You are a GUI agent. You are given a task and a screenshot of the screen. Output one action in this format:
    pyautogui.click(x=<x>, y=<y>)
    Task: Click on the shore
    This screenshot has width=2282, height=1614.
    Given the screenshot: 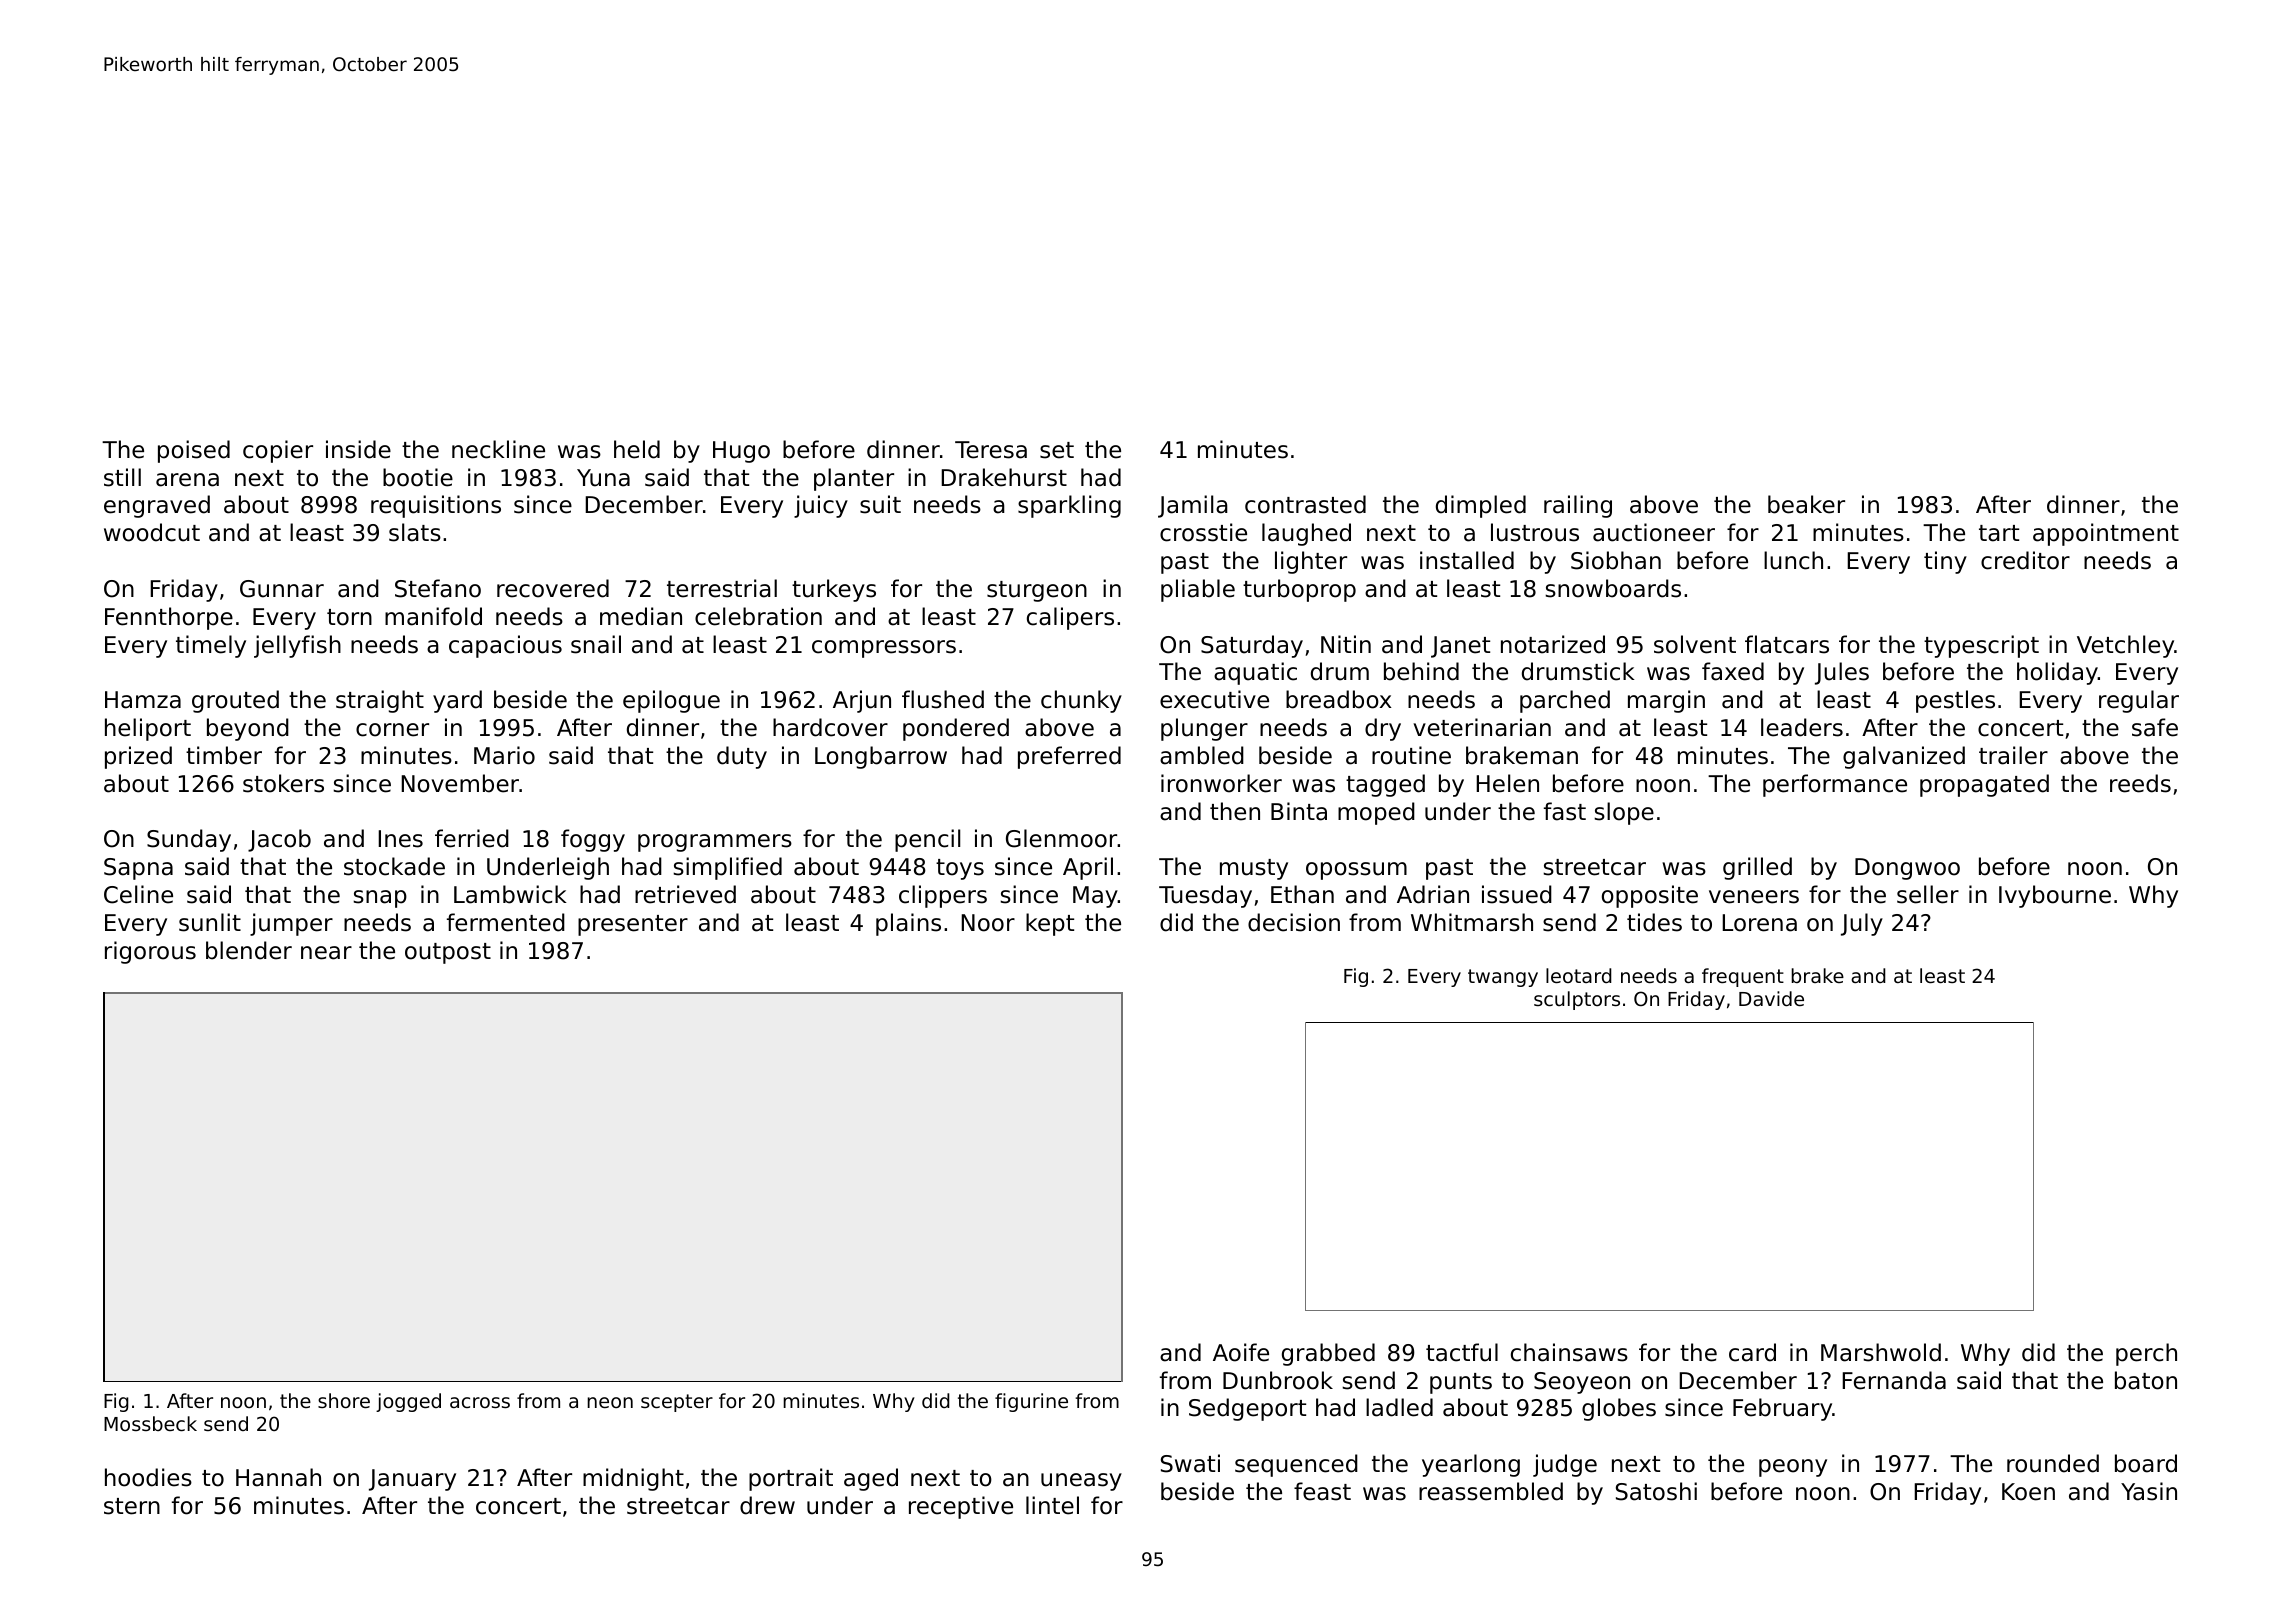 What is the action you would take?
    pyautogui.click(x=344, y=1400)
